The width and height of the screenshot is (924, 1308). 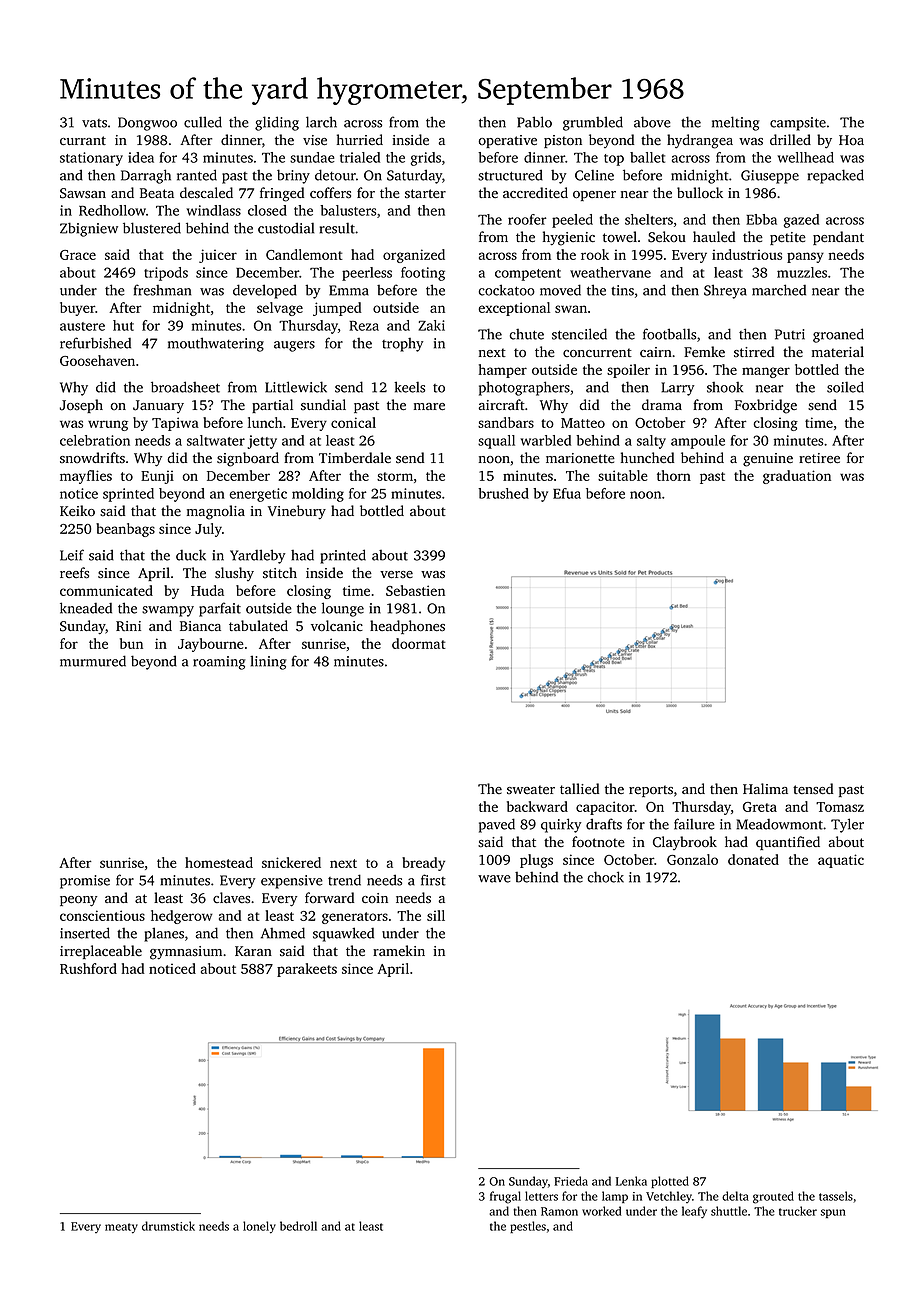 I want to click on lonely, so click(x=259, y=1227).
